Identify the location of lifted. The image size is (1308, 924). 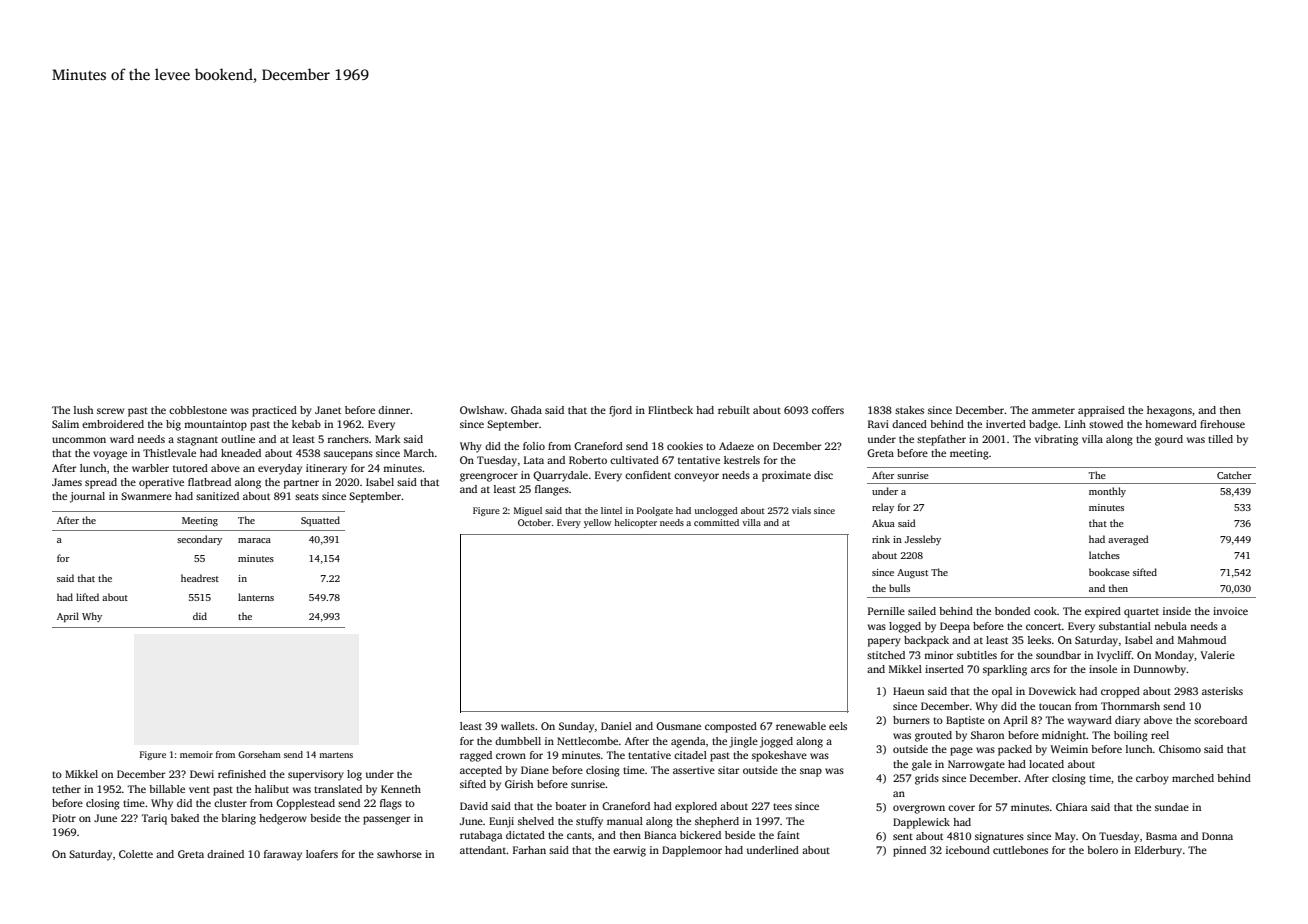
(87, 597).
